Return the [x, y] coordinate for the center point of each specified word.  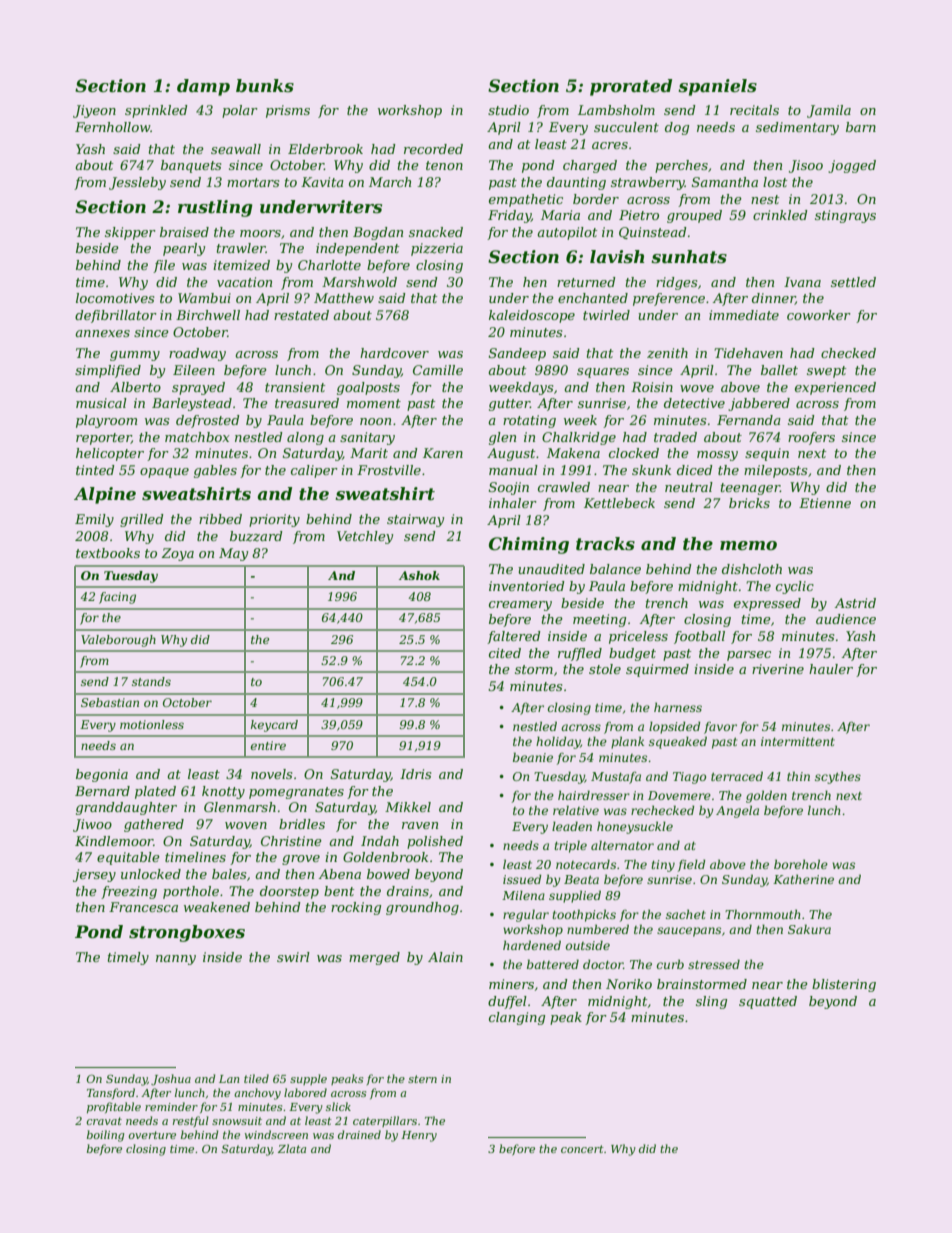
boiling [106, 1136]
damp [203, 87]
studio [508, 110]
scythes [838, 777]
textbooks [108, 553]
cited [505, 653]
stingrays [845, 216]
